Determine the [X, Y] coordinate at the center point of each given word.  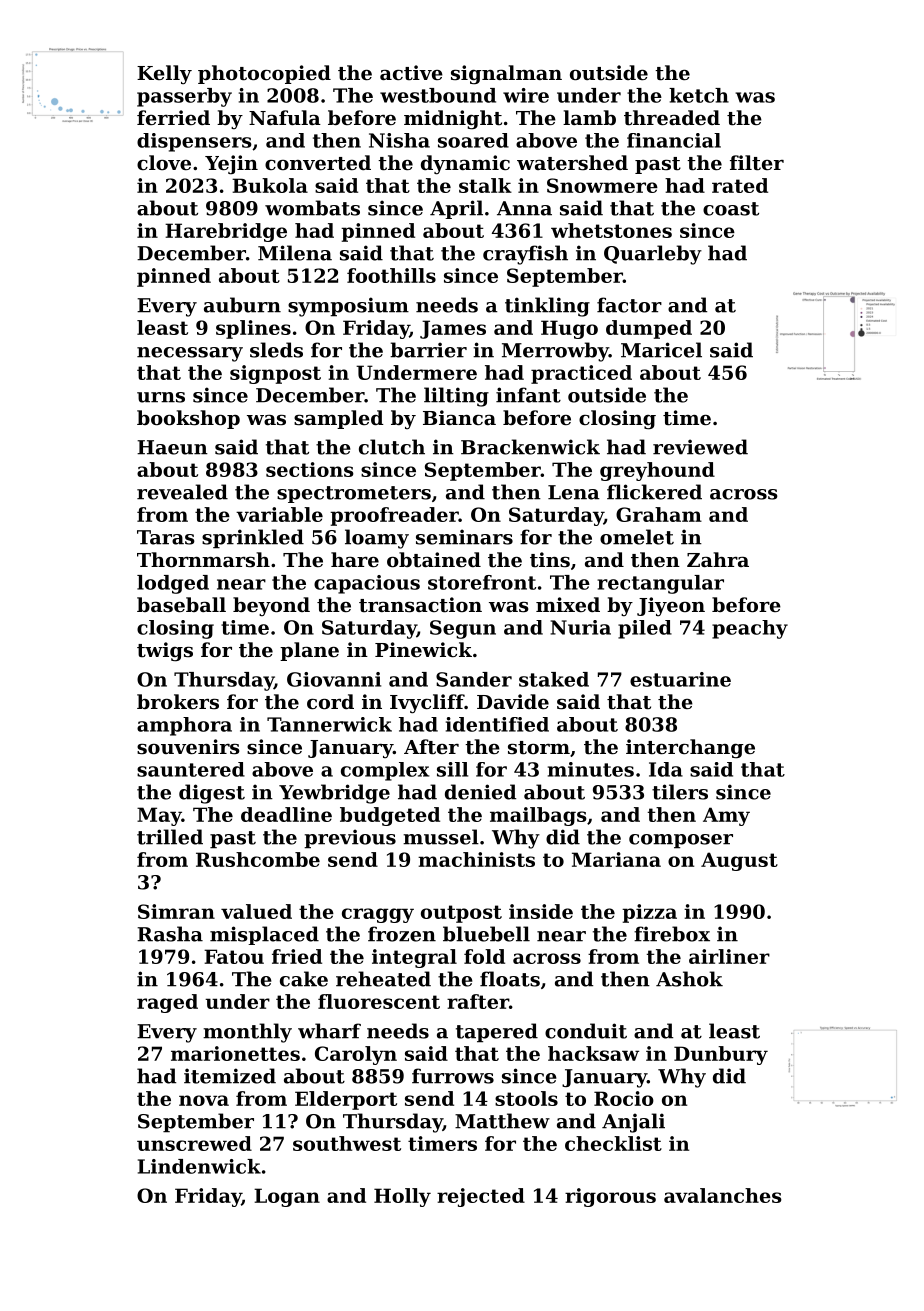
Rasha [170, 934]
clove [164, 162]
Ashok [689, 979]
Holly [402, 1197]
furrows [453, 1076]
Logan [287, 1197]
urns [161, 397]
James [453, 329]
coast [731, 209]
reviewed [700, 447]
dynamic [465, 165]
